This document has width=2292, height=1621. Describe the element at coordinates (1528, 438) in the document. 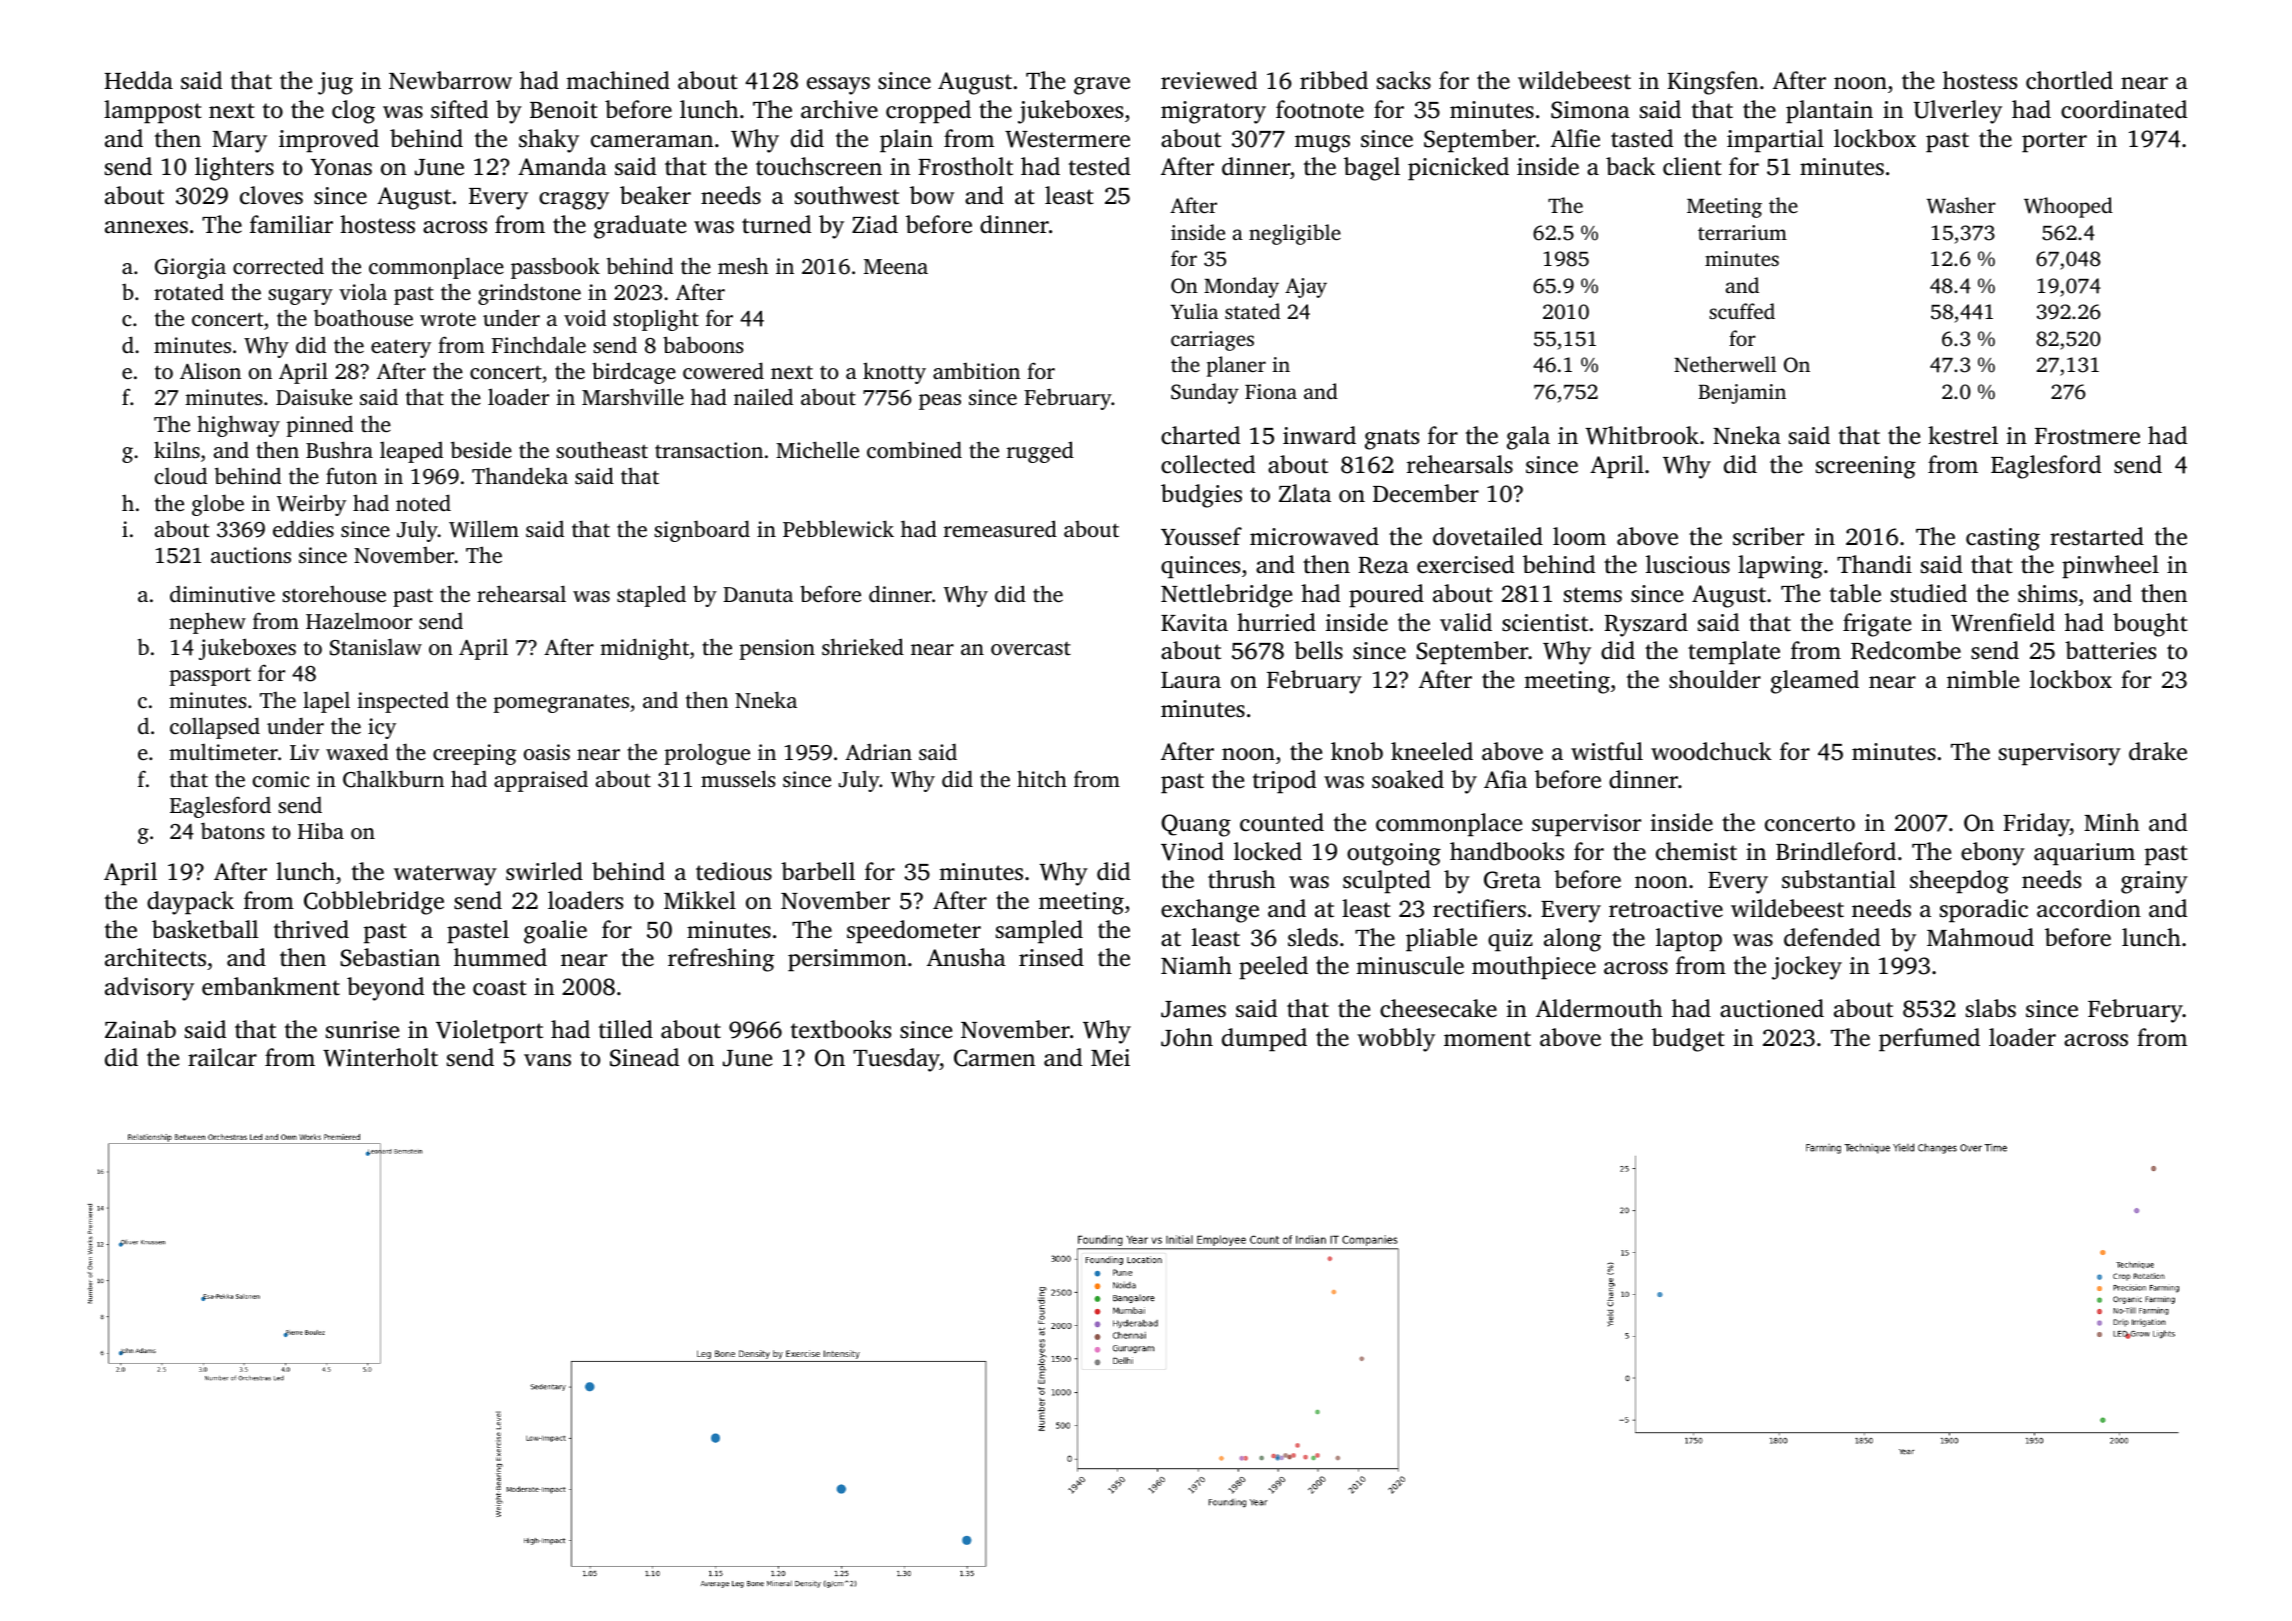

I see `gala` at that location.
